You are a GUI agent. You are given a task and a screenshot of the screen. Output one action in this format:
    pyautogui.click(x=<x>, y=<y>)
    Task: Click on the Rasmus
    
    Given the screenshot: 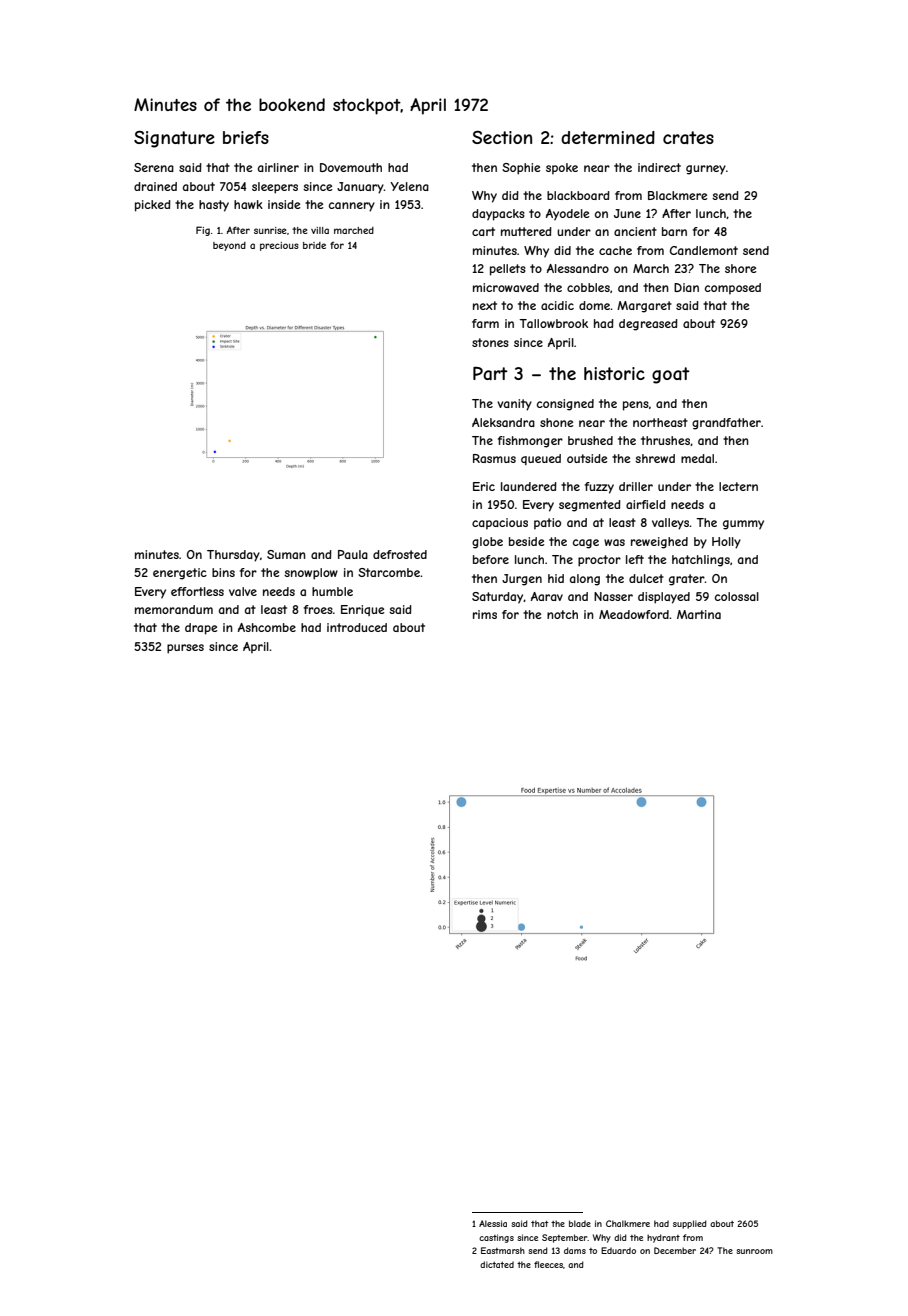 What is the action you would take?
    pyautogui.click(x=494, y=458)
